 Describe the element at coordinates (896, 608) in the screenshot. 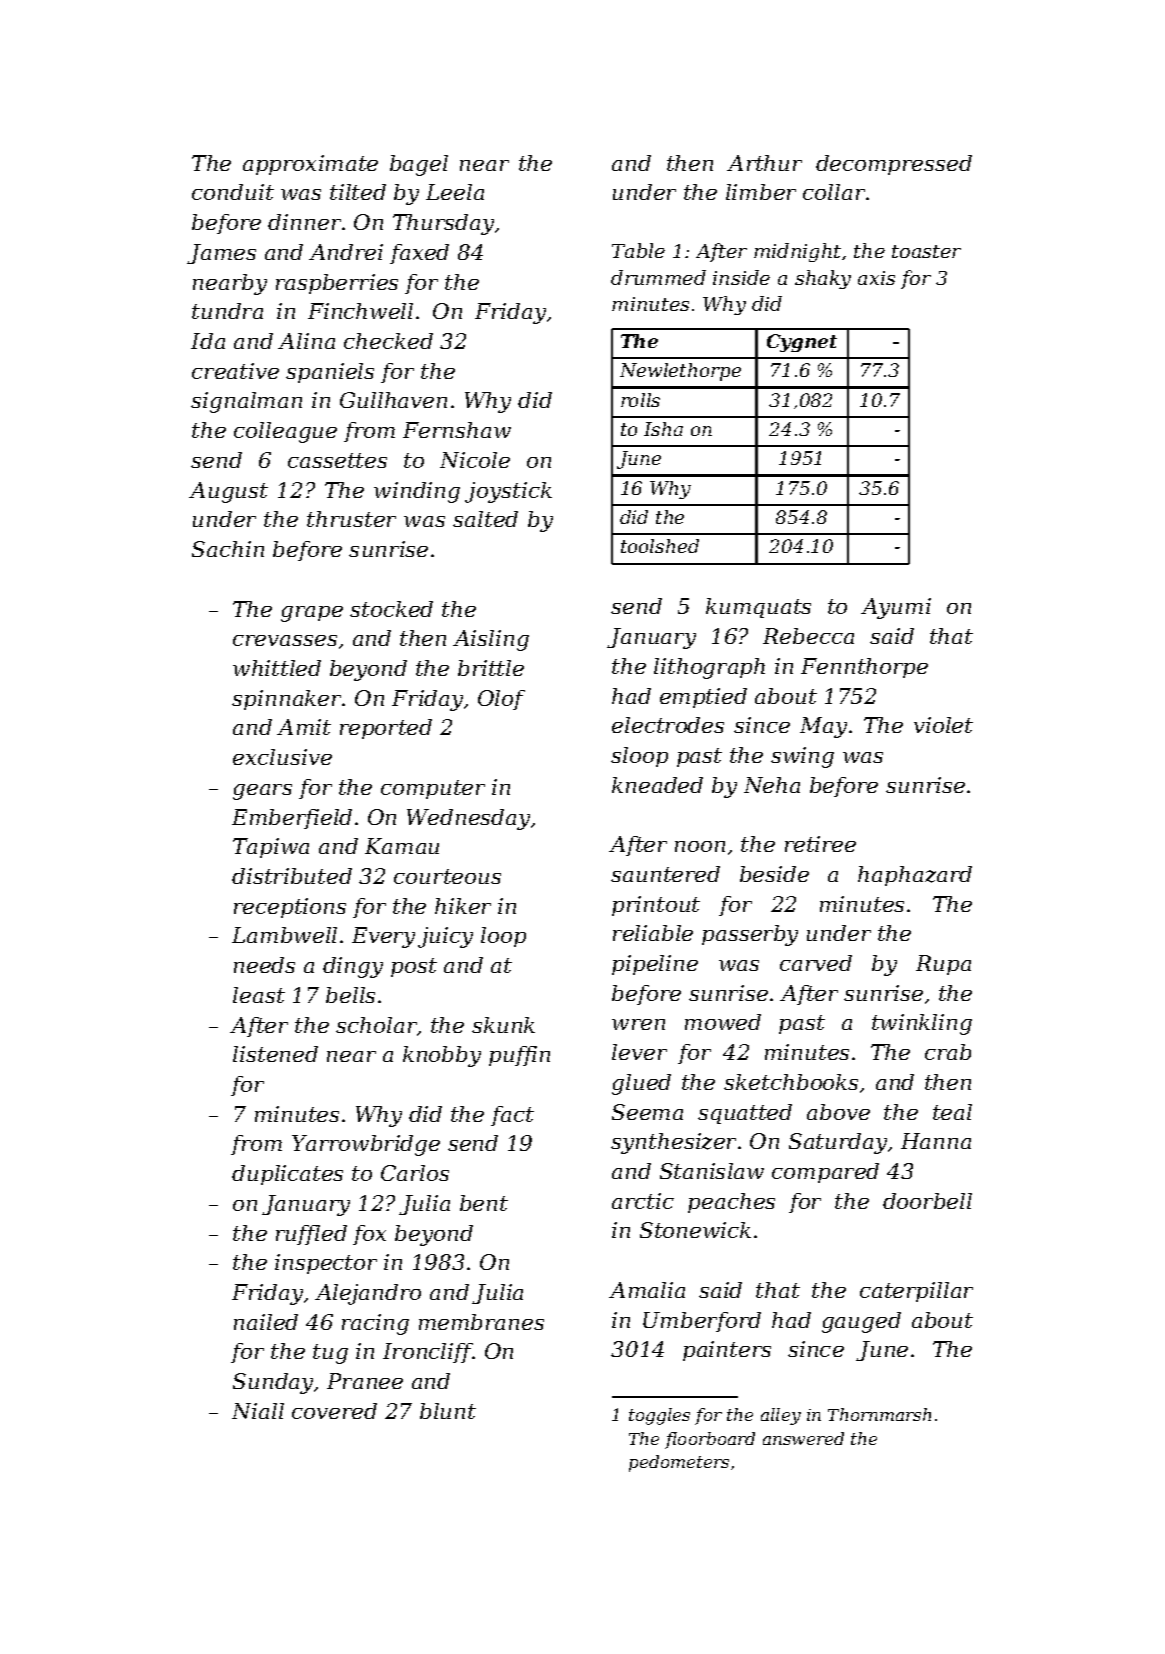

I see `Ayumi` at that location.
